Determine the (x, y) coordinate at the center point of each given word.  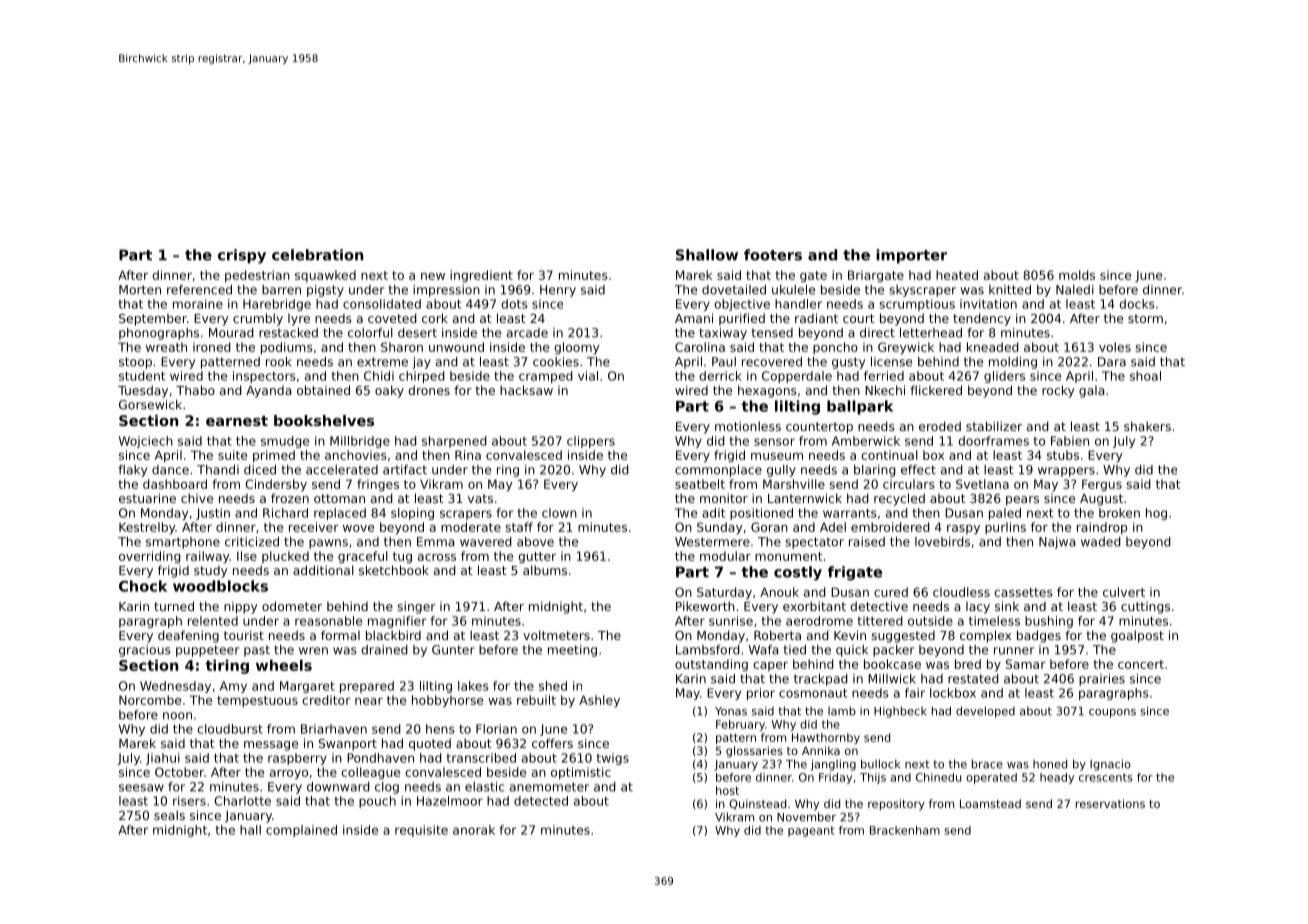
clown (559, 513)
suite (232, 455)
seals (169, 815)
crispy (242, 256)
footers (773, 255)
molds (1077, 275)
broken (1119, 513)
